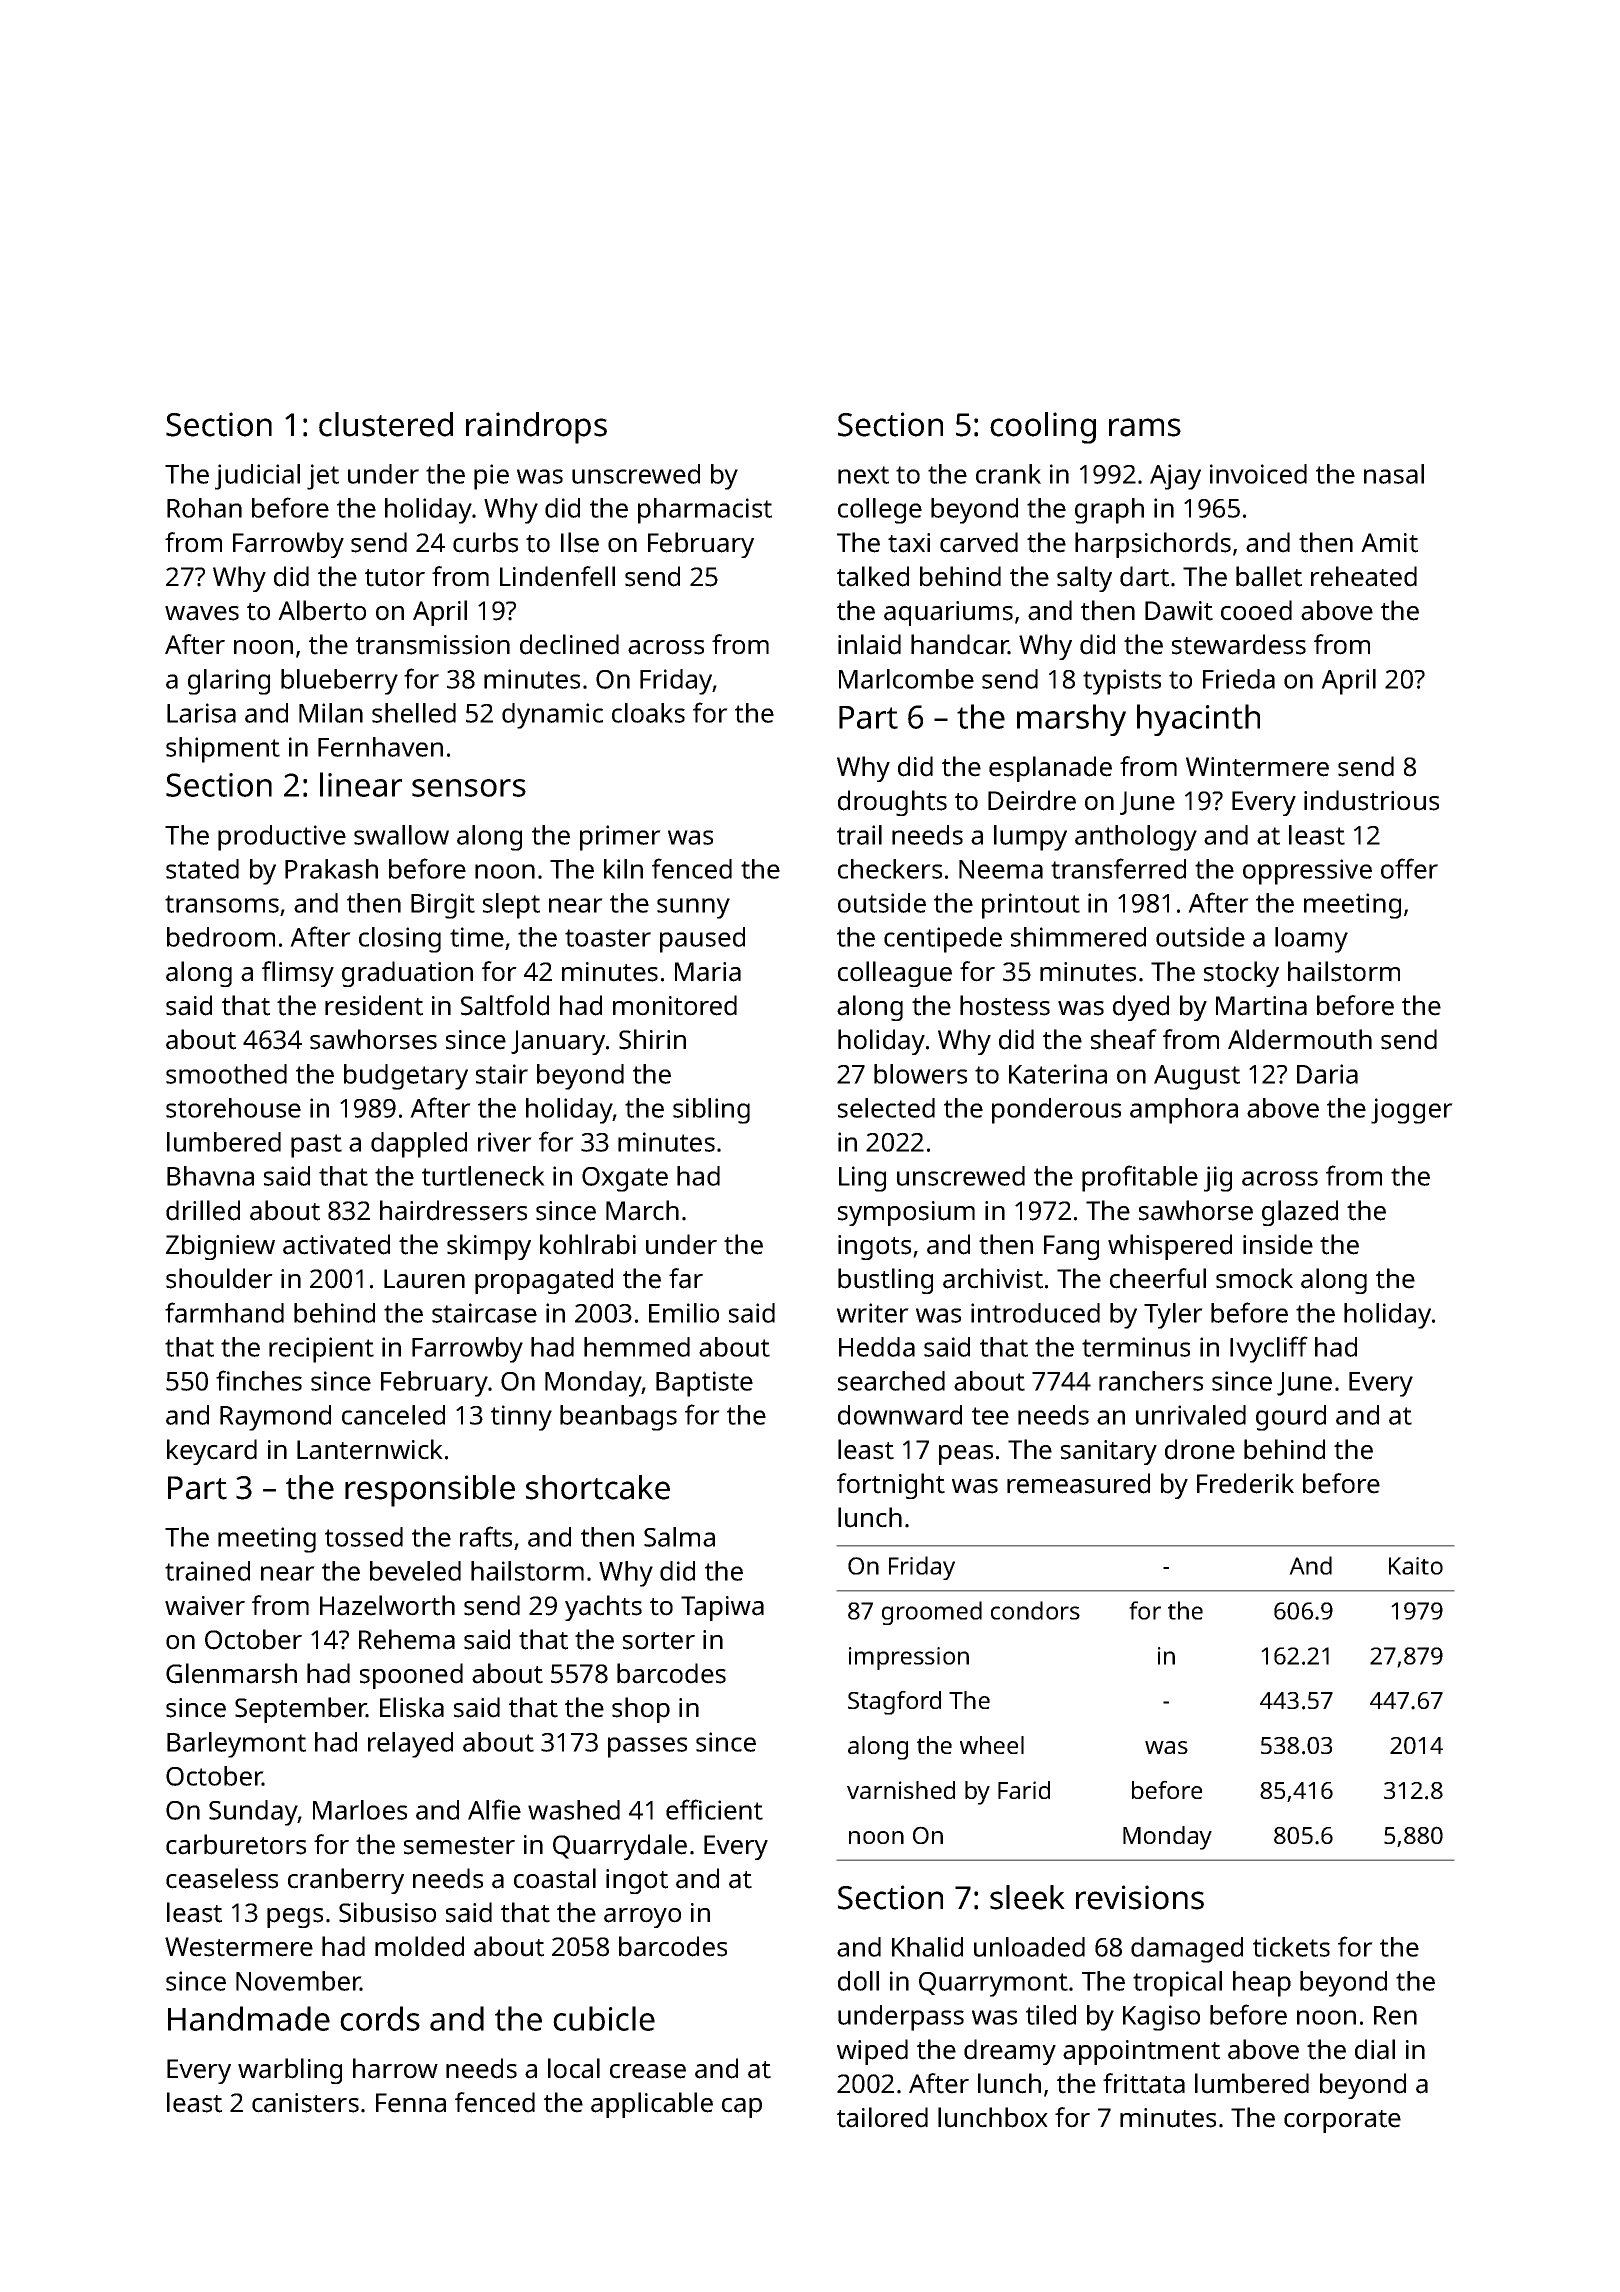 Image resolution: width=1620 pixels, height=2292 pixels. I want to click on cooed, so click(1256, 610).
